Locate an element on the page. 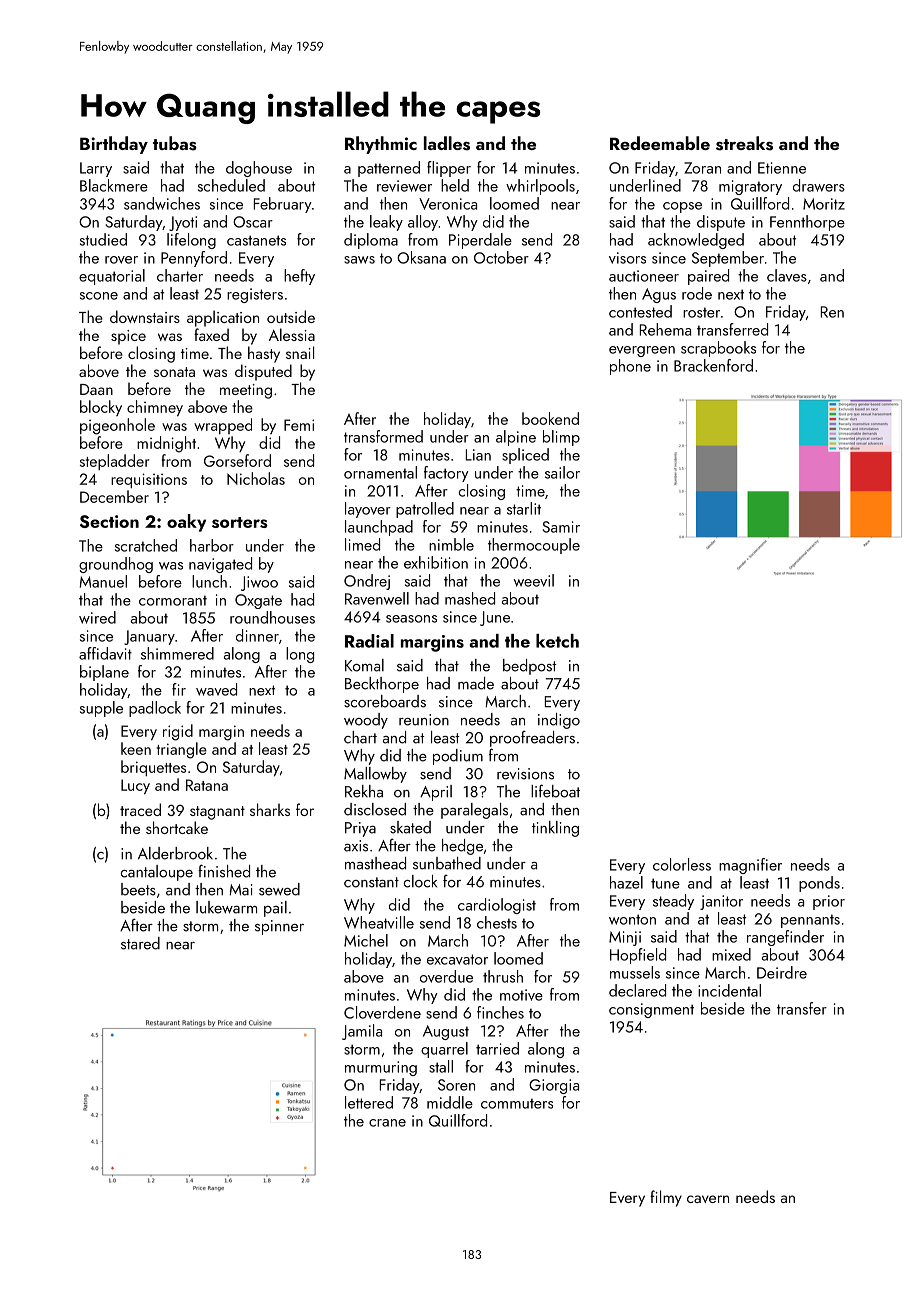 The height and width of the page is (1308, 924). Etienne is located at coordinates (782, 168).
